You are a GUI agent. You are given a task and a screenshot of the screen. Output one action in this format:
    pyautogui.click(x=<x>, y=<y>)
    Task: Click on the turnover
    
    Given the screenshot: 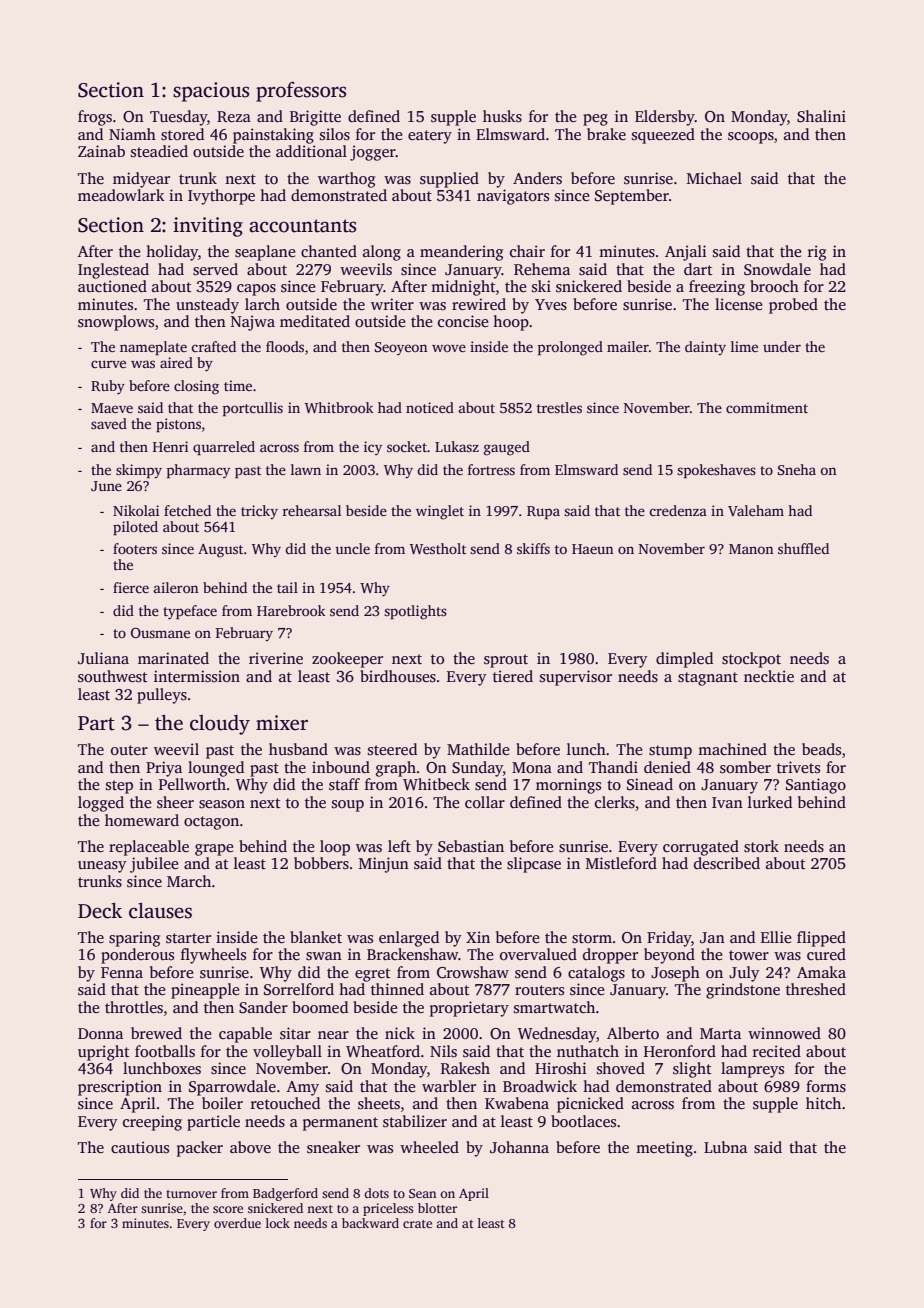 What is the action you would take?
    pyautogui.click(x=191, y=1194)
